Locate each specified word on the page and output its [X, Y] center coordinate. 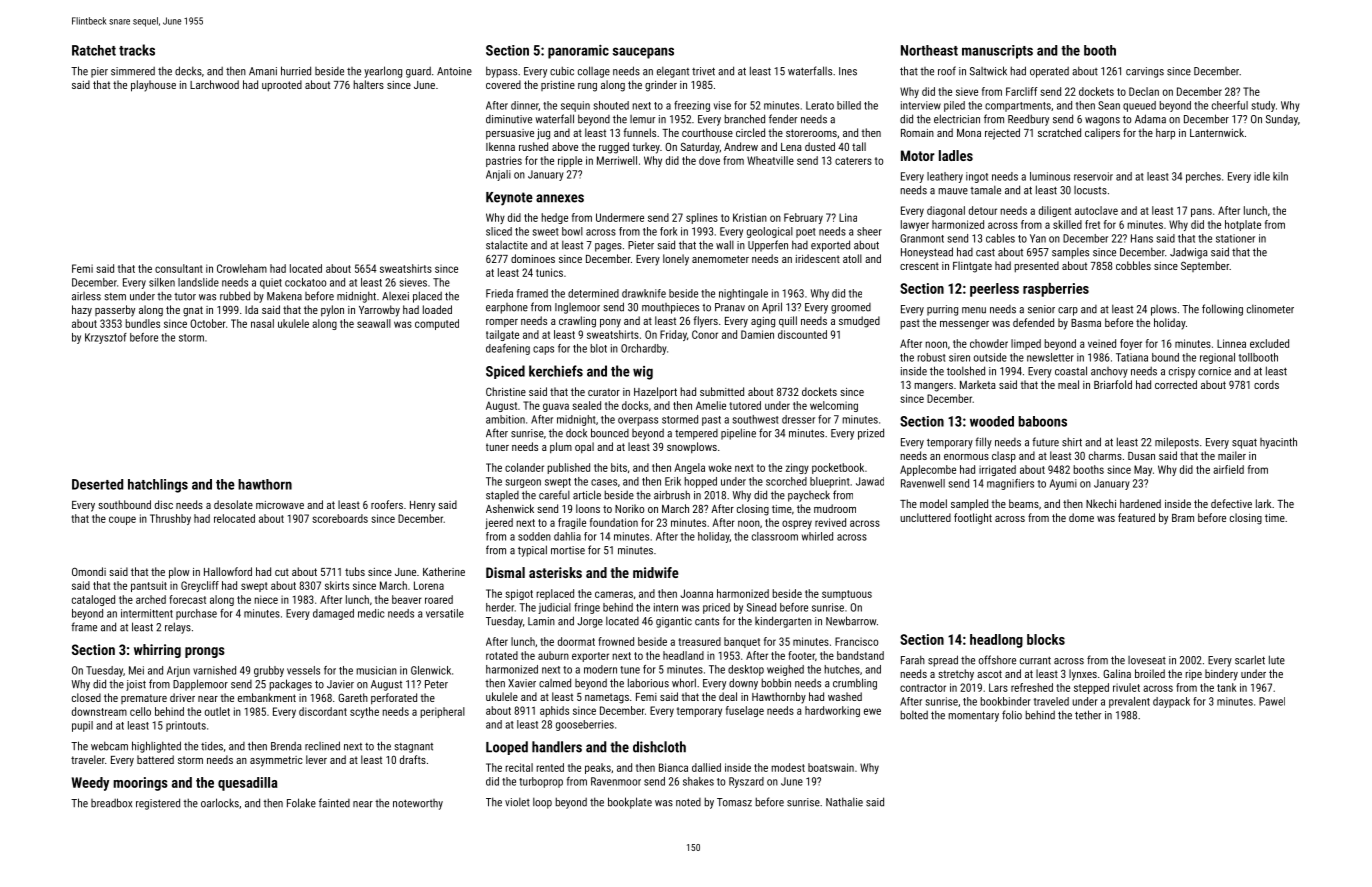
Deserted [97, 484]
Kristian [750, 217]
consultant [179, 268]
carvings [1145, 72]
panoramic [578, 52]
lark [1264, 503]
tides [212, 746]
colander [524, 467]
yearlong [383, 72]
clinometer [1270, 309]
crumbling [855, 684]
